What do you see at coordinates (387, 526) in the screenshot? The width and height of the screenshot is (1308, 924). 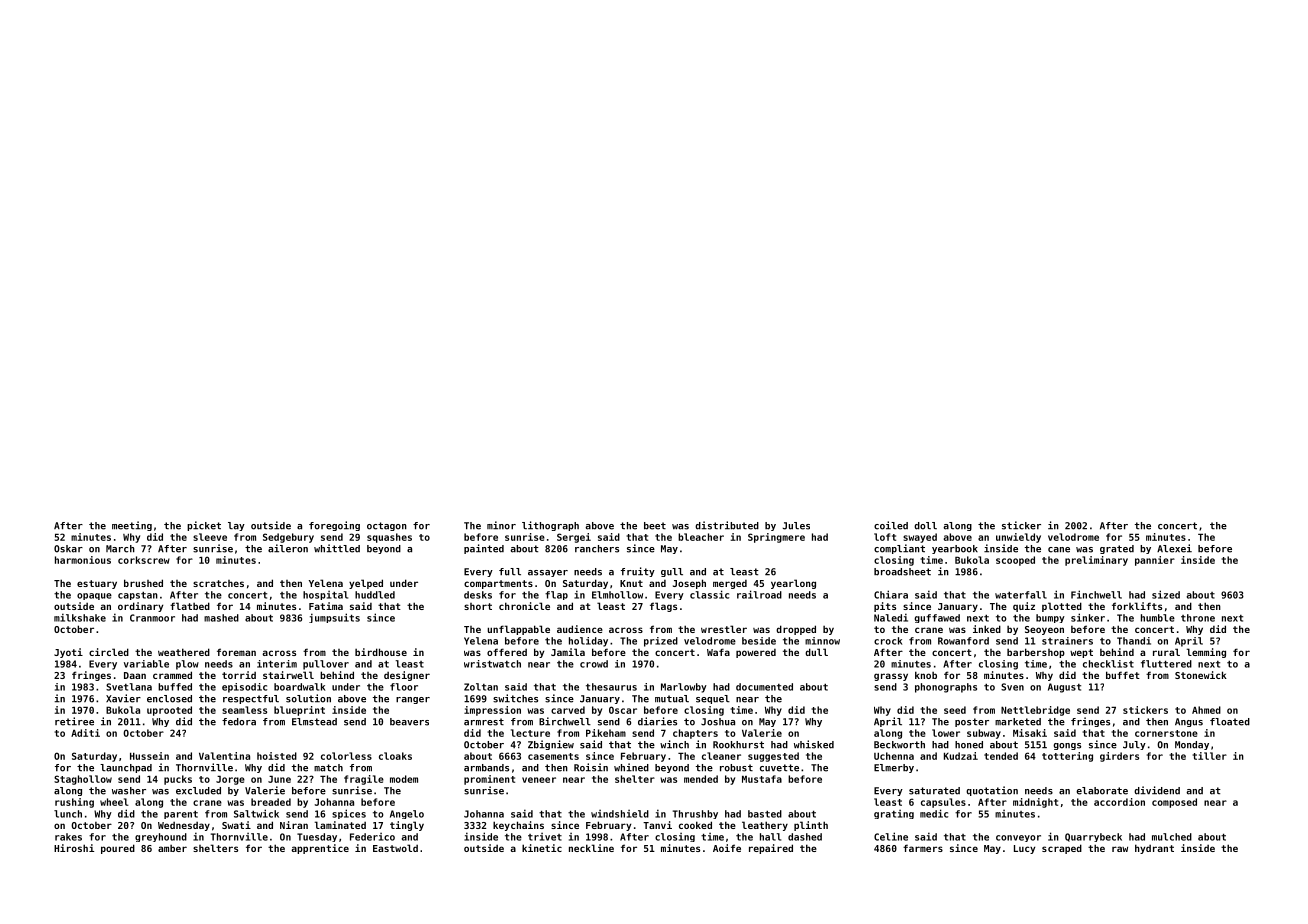 I see `octagon` at bounding box center [387, 526].
